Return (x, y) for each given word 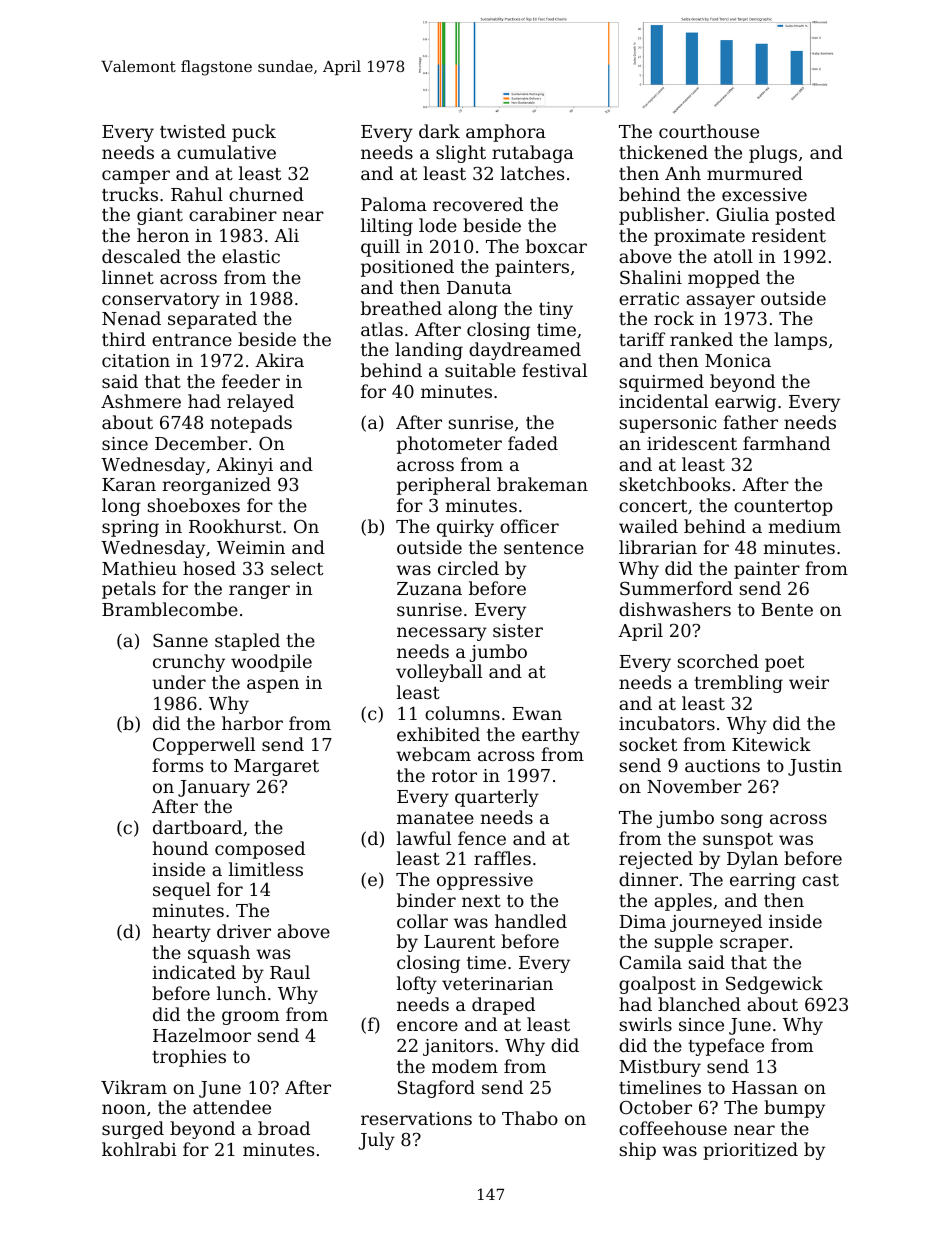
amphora (506, 133)
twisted (193, 131)
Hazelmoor (202, 1035)
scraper (754, 945)
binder (426, 900)
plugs (773, 154)
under (179, 682)
